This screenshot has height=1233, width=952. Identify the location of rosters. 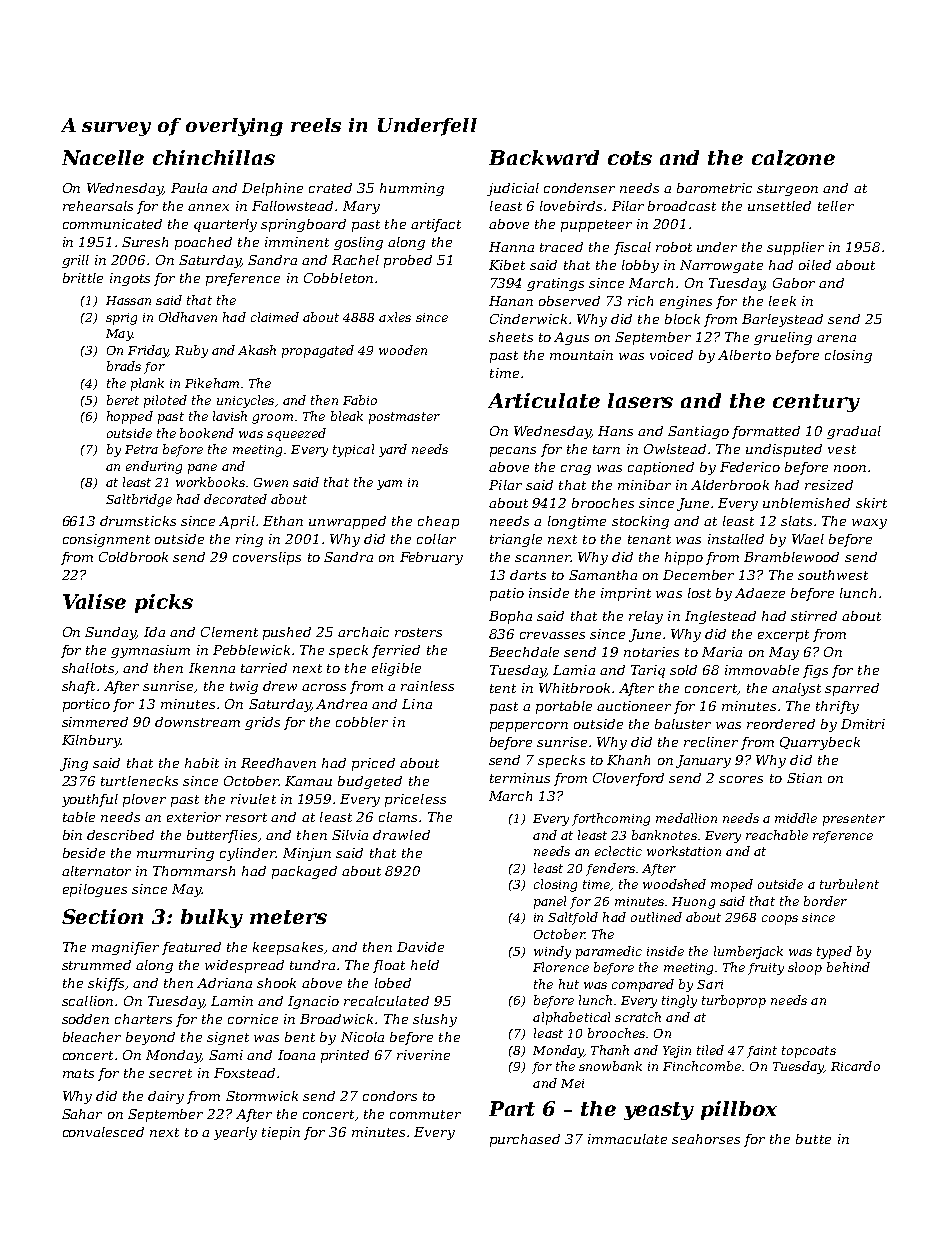
(418, 632).
